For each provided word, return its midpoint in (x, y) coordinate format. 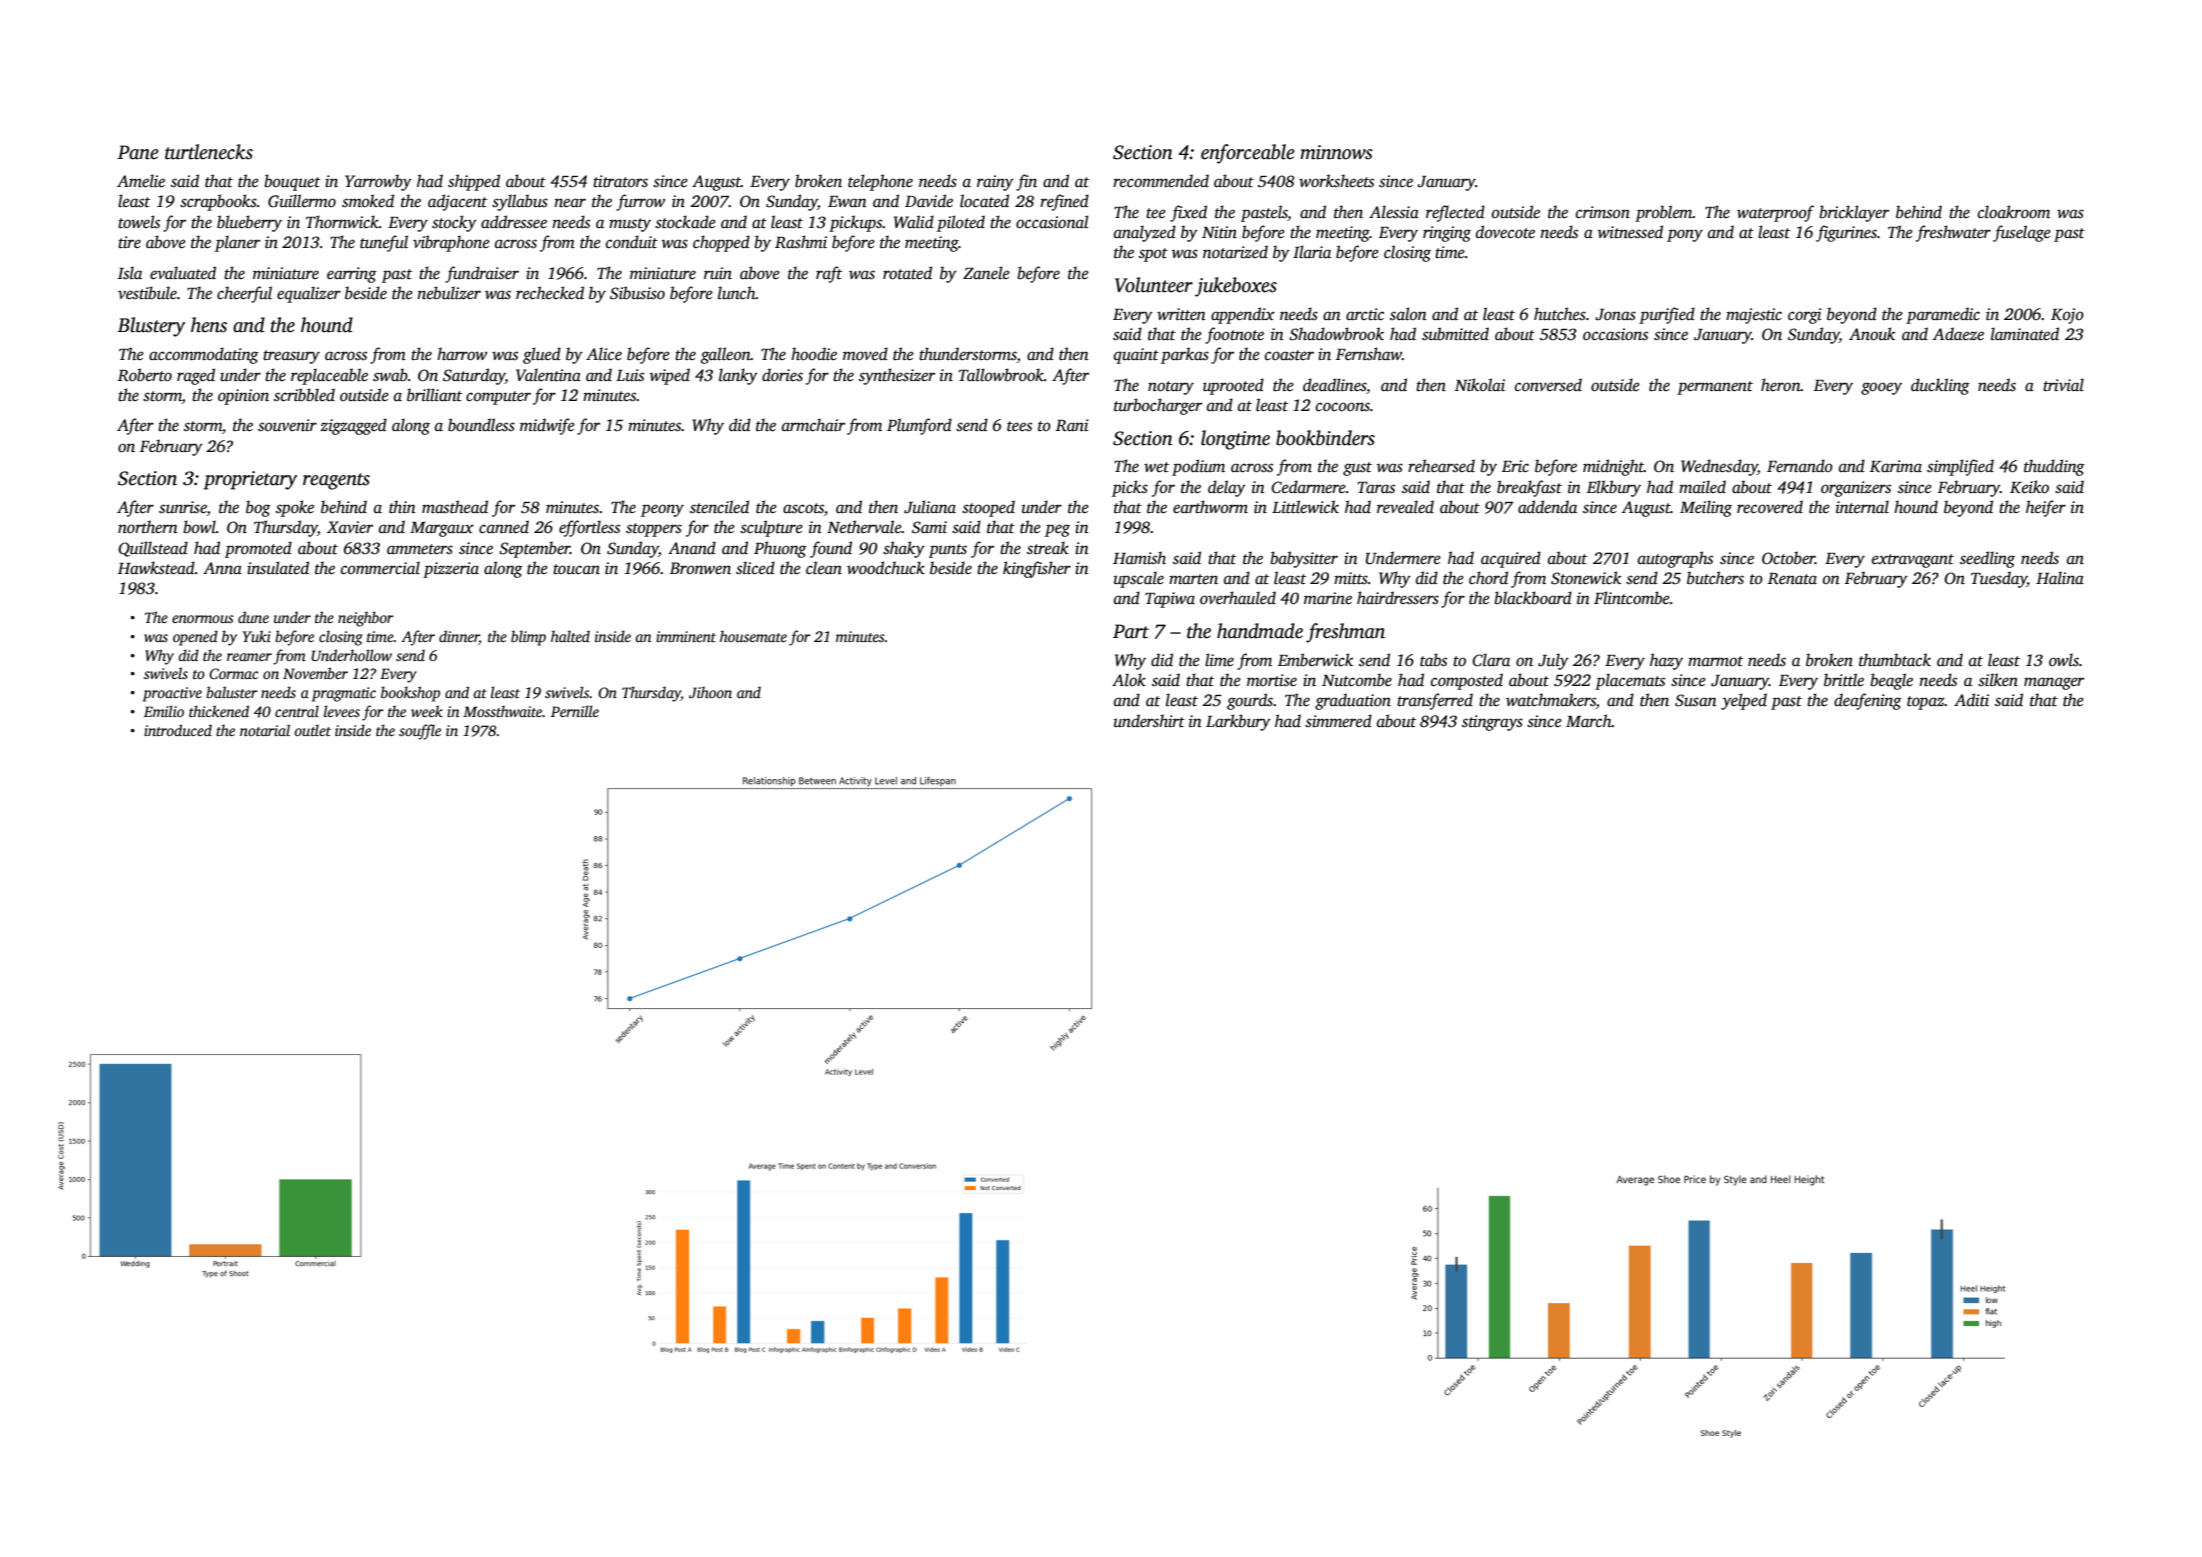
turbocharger (1158, 406)
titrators (620, 181)
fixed (1188, 213)
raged (196, 376)
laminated (2025, 334)
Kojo (2067, 316)
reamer (249, 657)
